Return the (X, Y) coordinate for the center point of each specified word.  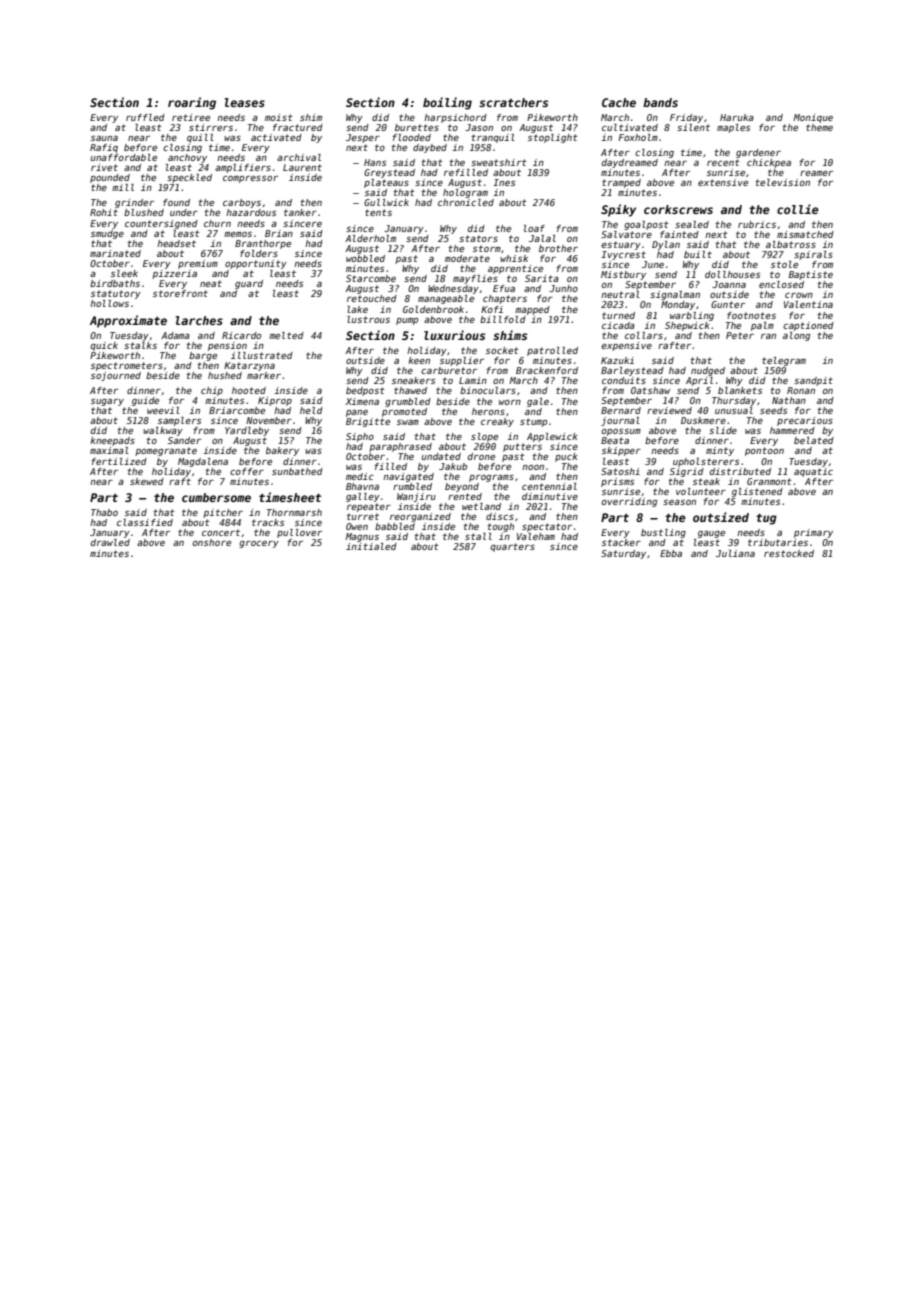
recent (723, 162)
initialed (371, 546)
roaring (192, 103)
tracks (268, 522)
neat (211, 283)
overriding (629, 502)
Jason (479, 127)
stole (784, 264)
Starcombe (371, 278)
